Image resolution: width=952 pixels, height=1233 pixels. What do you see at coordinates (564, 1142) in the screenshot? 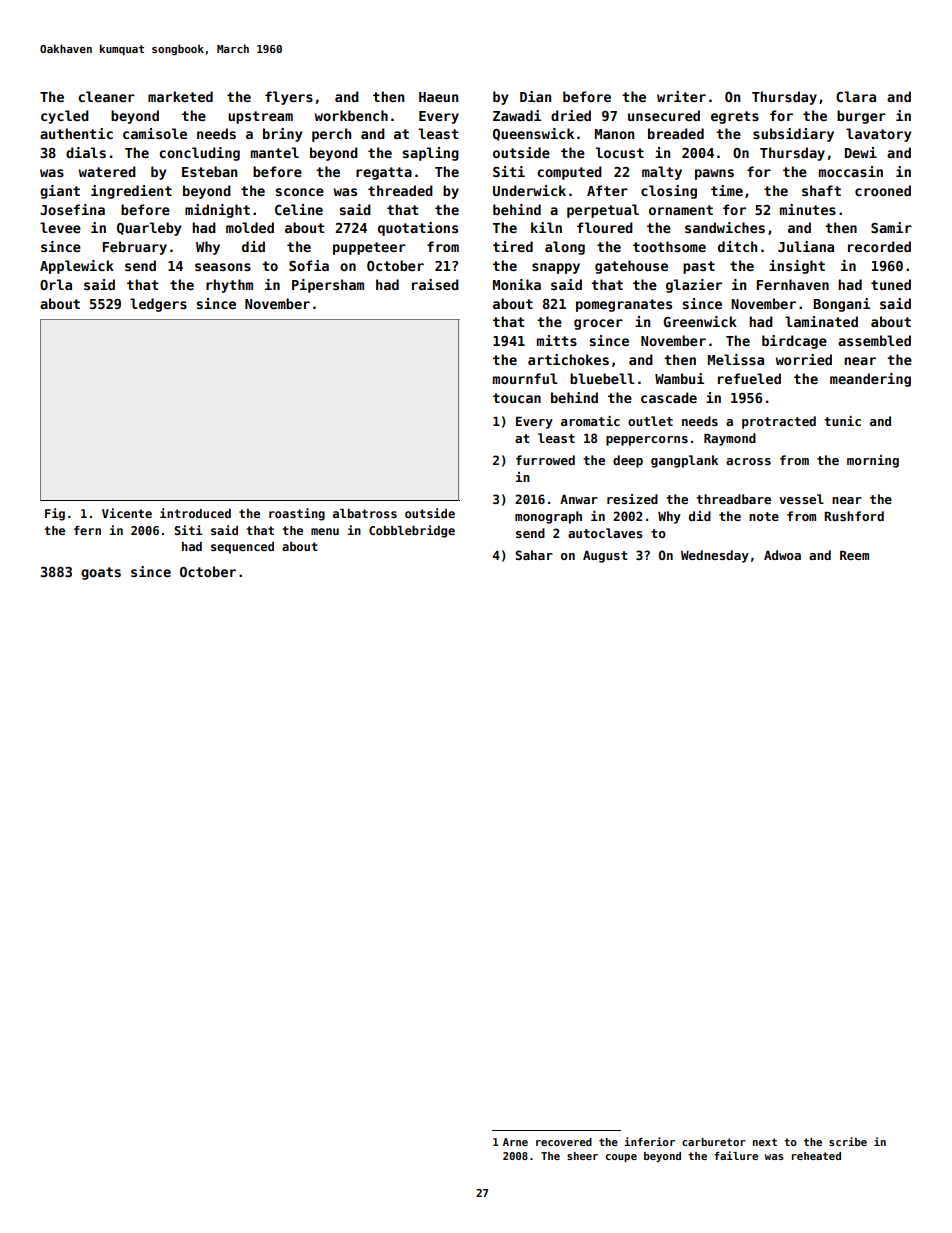
I see `recovered` at bounding box center [564, 1142].
